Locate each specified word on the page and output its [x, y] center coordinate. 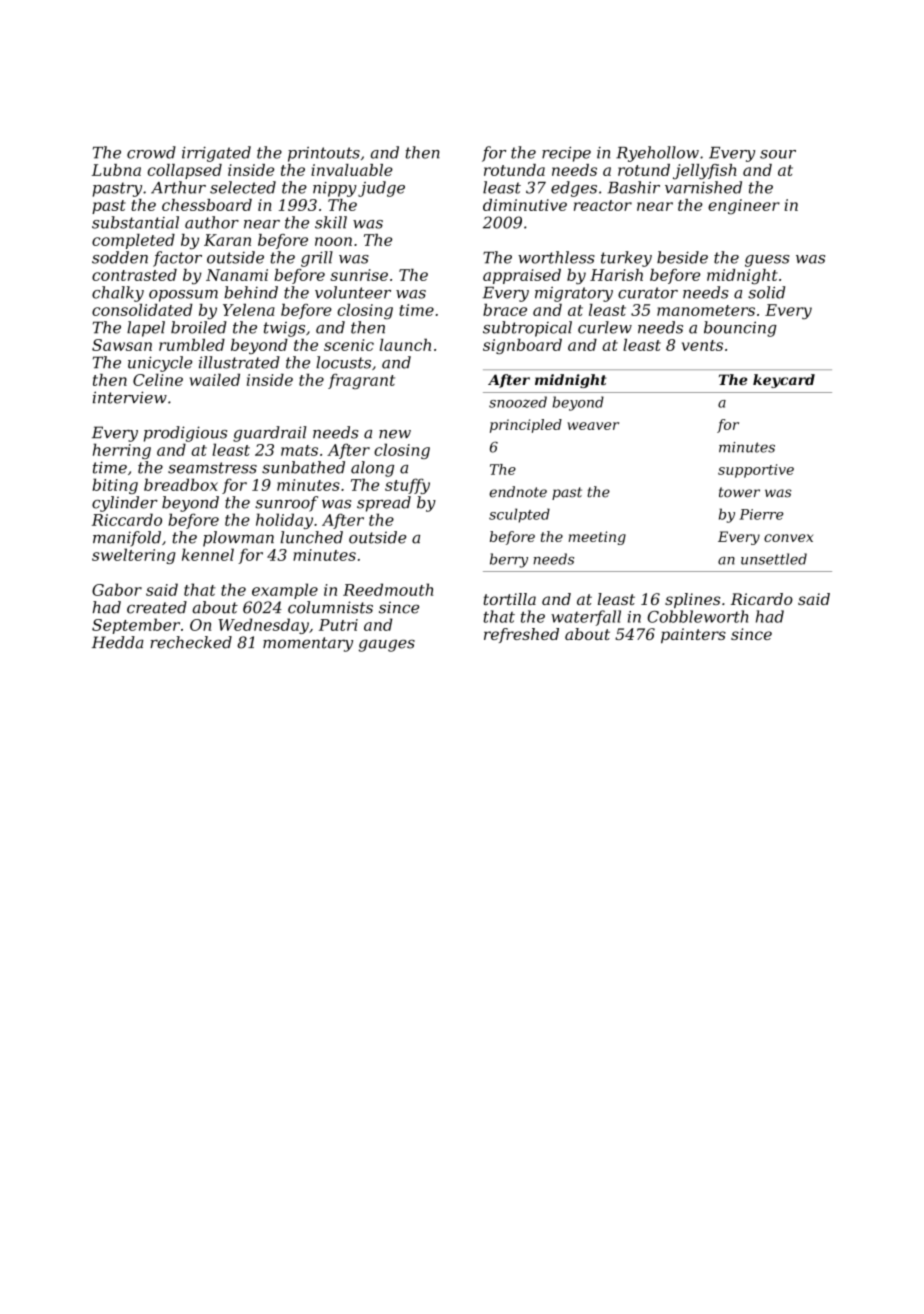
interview [130, 397]
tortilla [509, 599]
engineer [744, 207]
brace [505, 310]
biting [115, 486]
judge [381, 189]
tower [739, 492]
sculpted [519, 515]
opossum [183, 296]
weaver [593, 426]
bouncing [740, 329]
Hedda [118, 642]
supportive [756, 471]
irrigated [216, 154]
